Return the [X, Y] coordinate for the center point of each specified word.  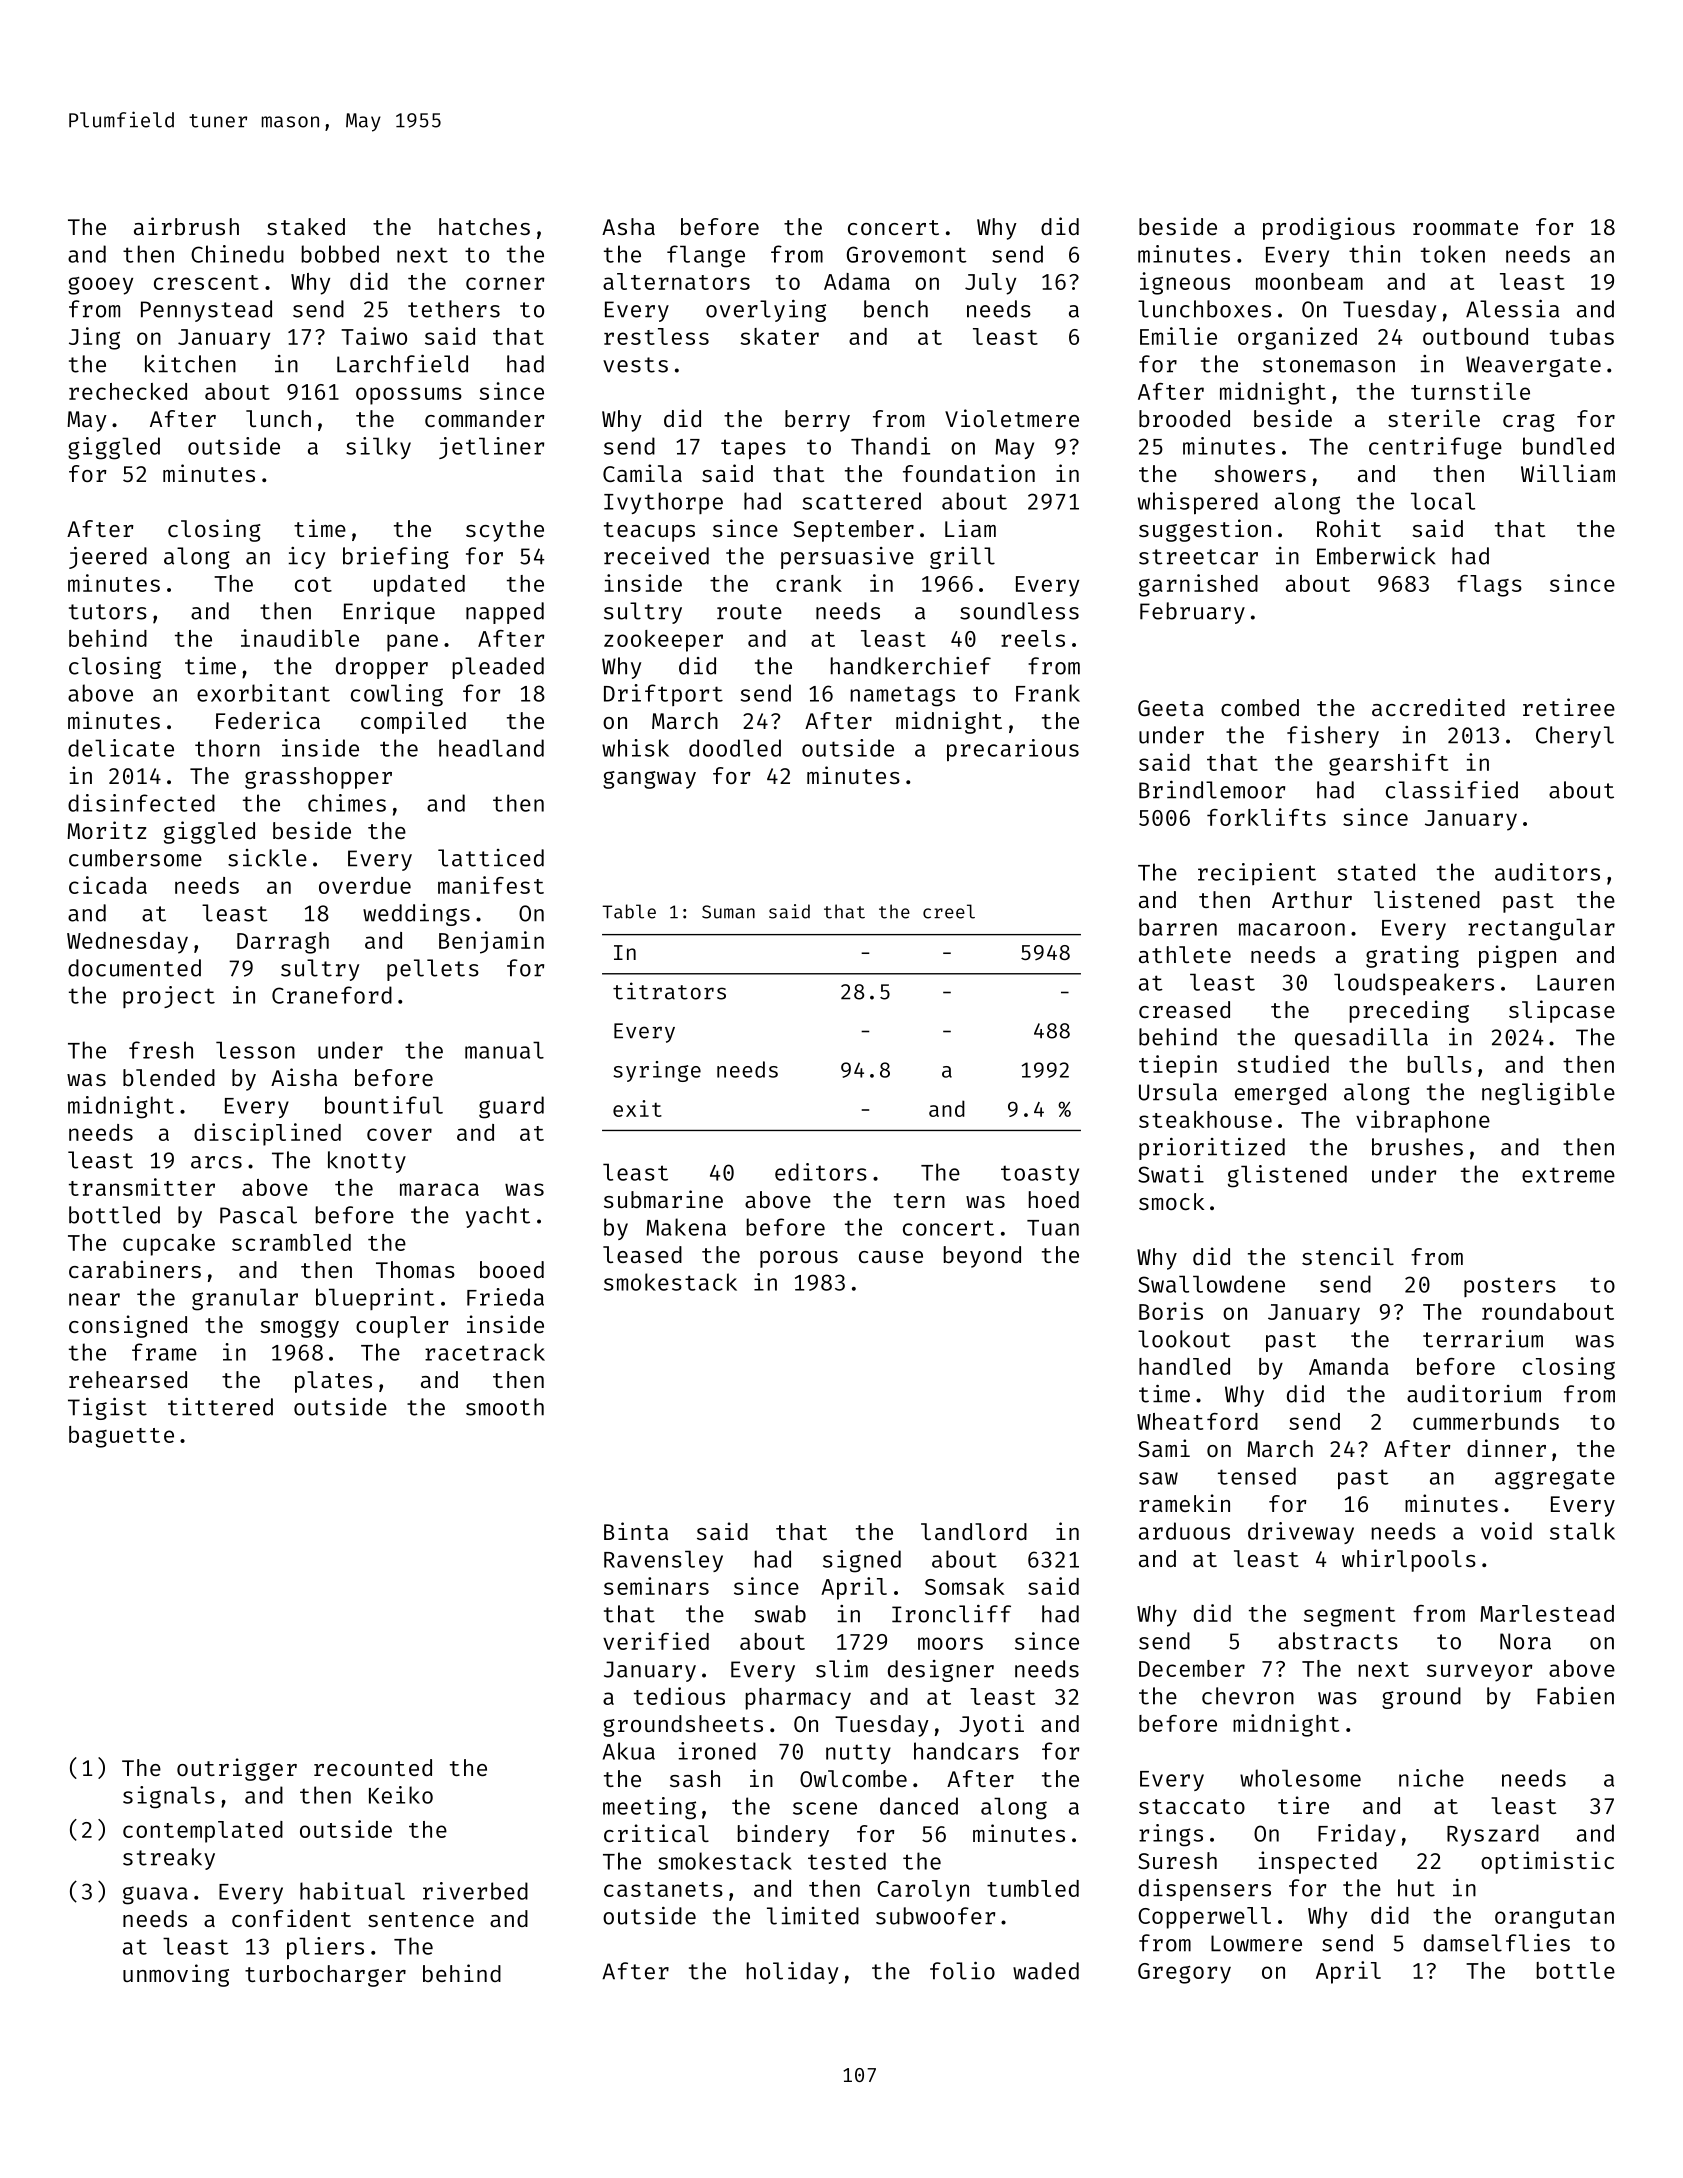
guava [155, 1895]
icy [306, 558]
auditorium [1474, 1394]
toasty [1040, 1175]
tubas [1582, 336]
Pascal [258, 1215]
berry [817, 421]
